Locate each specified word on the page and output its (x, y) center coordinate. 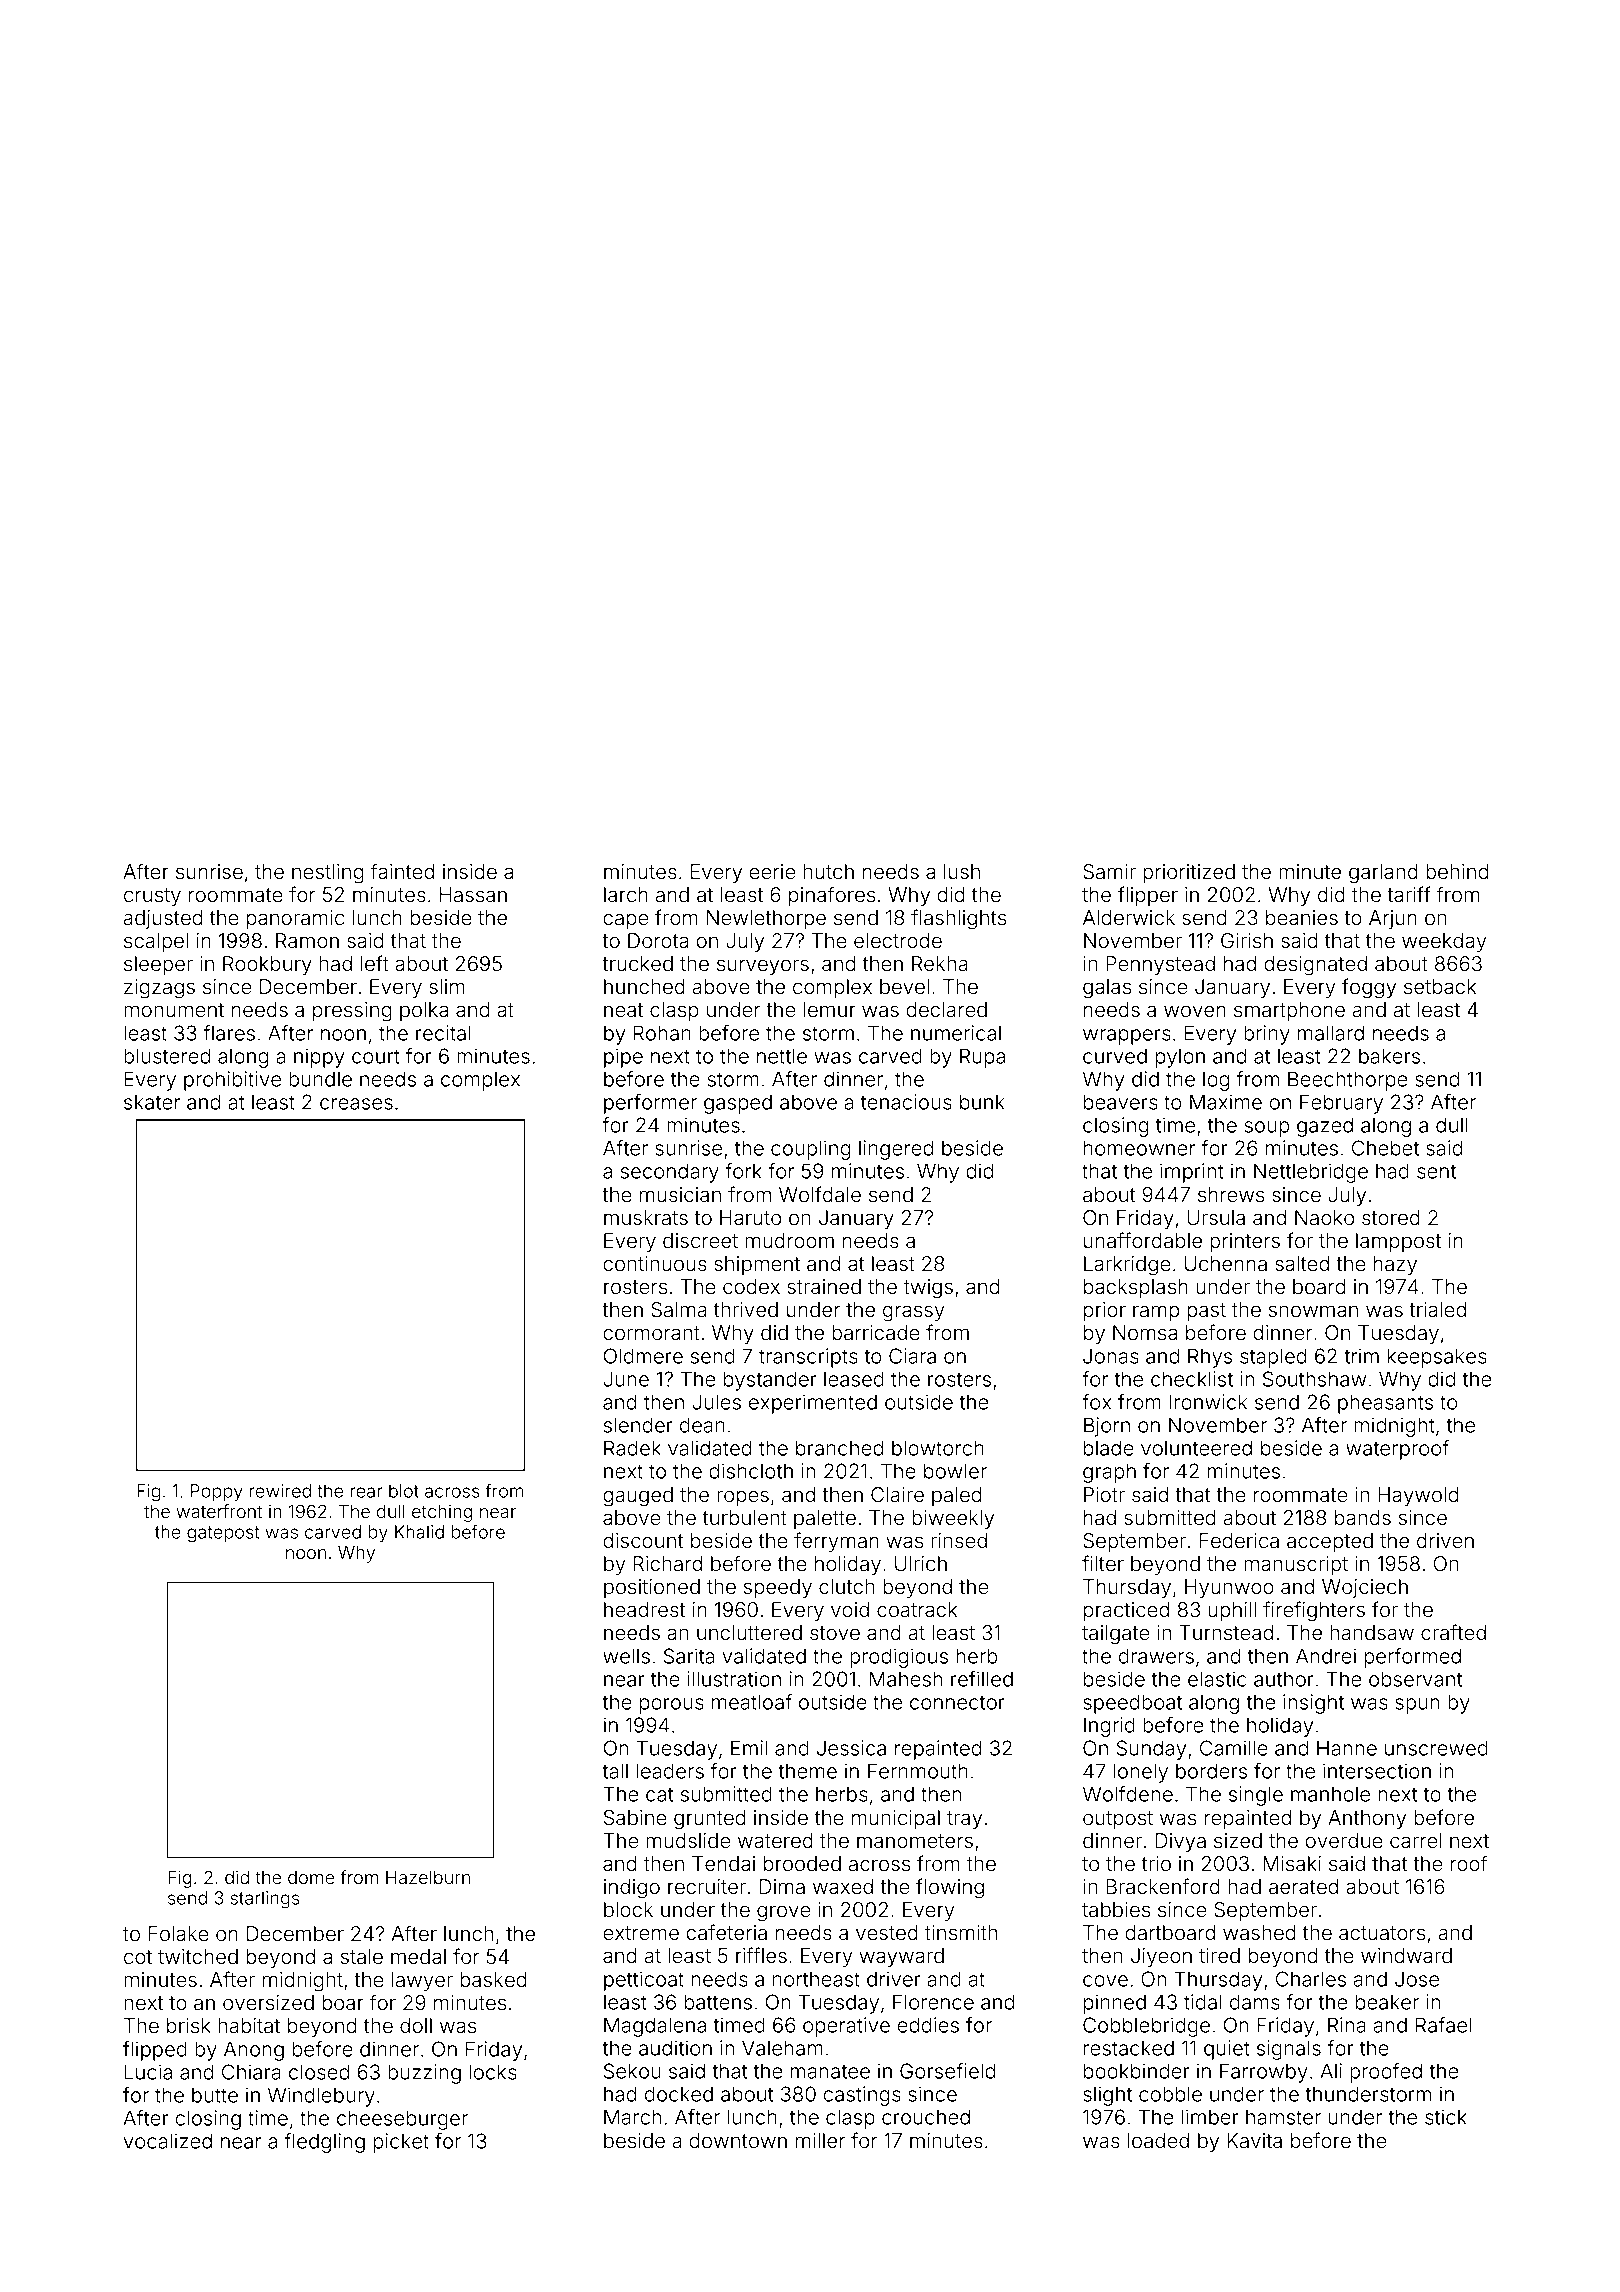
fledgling (324, 2143)
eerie (772, 871)
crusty (152, 897)
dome (311, 1877)
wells (626, 1656)
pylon (1180, 1058)
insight (1313, 1704)
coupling (811, 1150)
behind (1457, 871)
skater (152, 1102)
